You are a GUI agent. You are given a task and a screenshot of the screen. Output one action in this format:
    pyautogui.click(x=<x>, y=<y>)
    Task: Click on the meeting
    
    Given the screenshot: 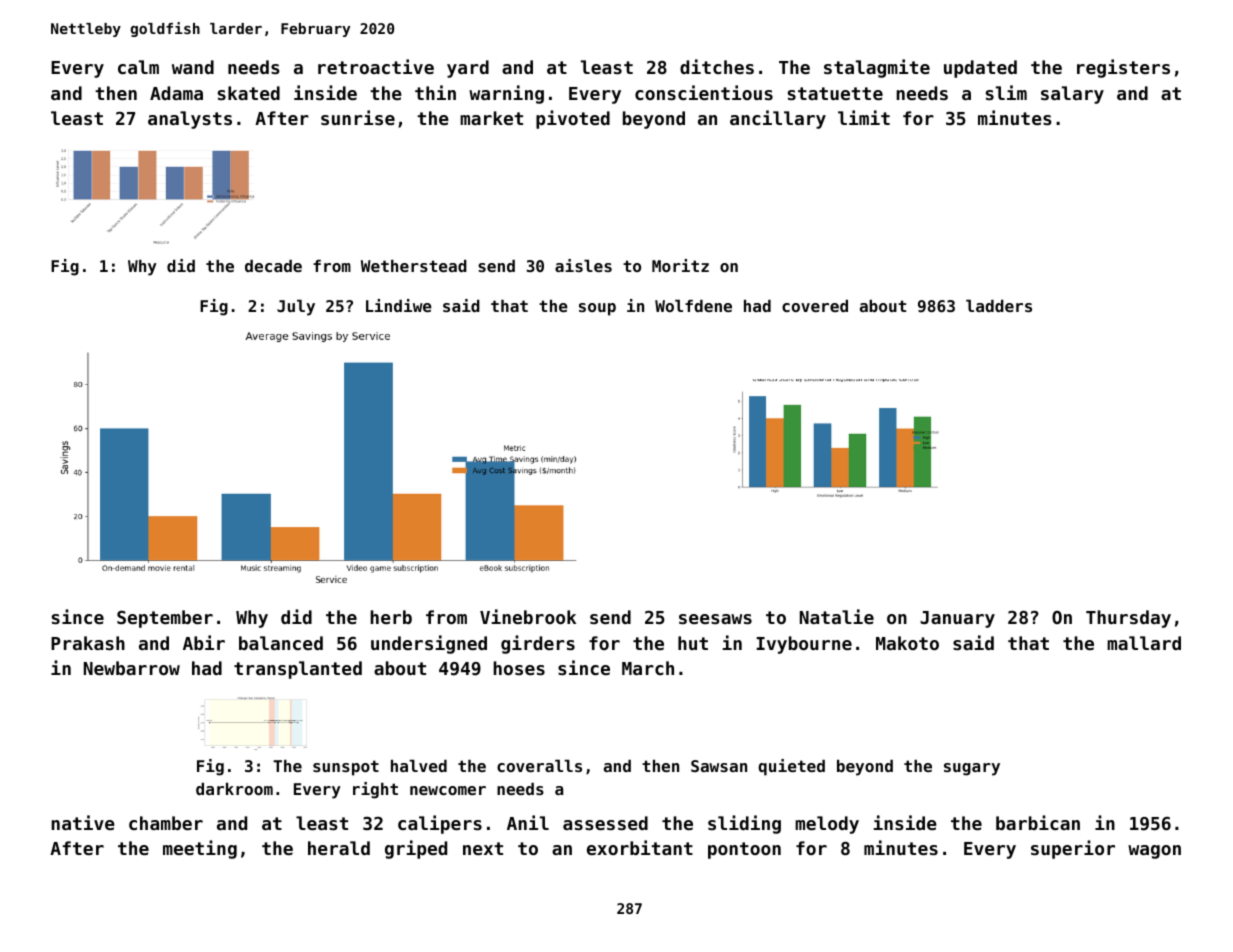 What is the action you would take?
    pyautogui.click(x=200, y=849)
